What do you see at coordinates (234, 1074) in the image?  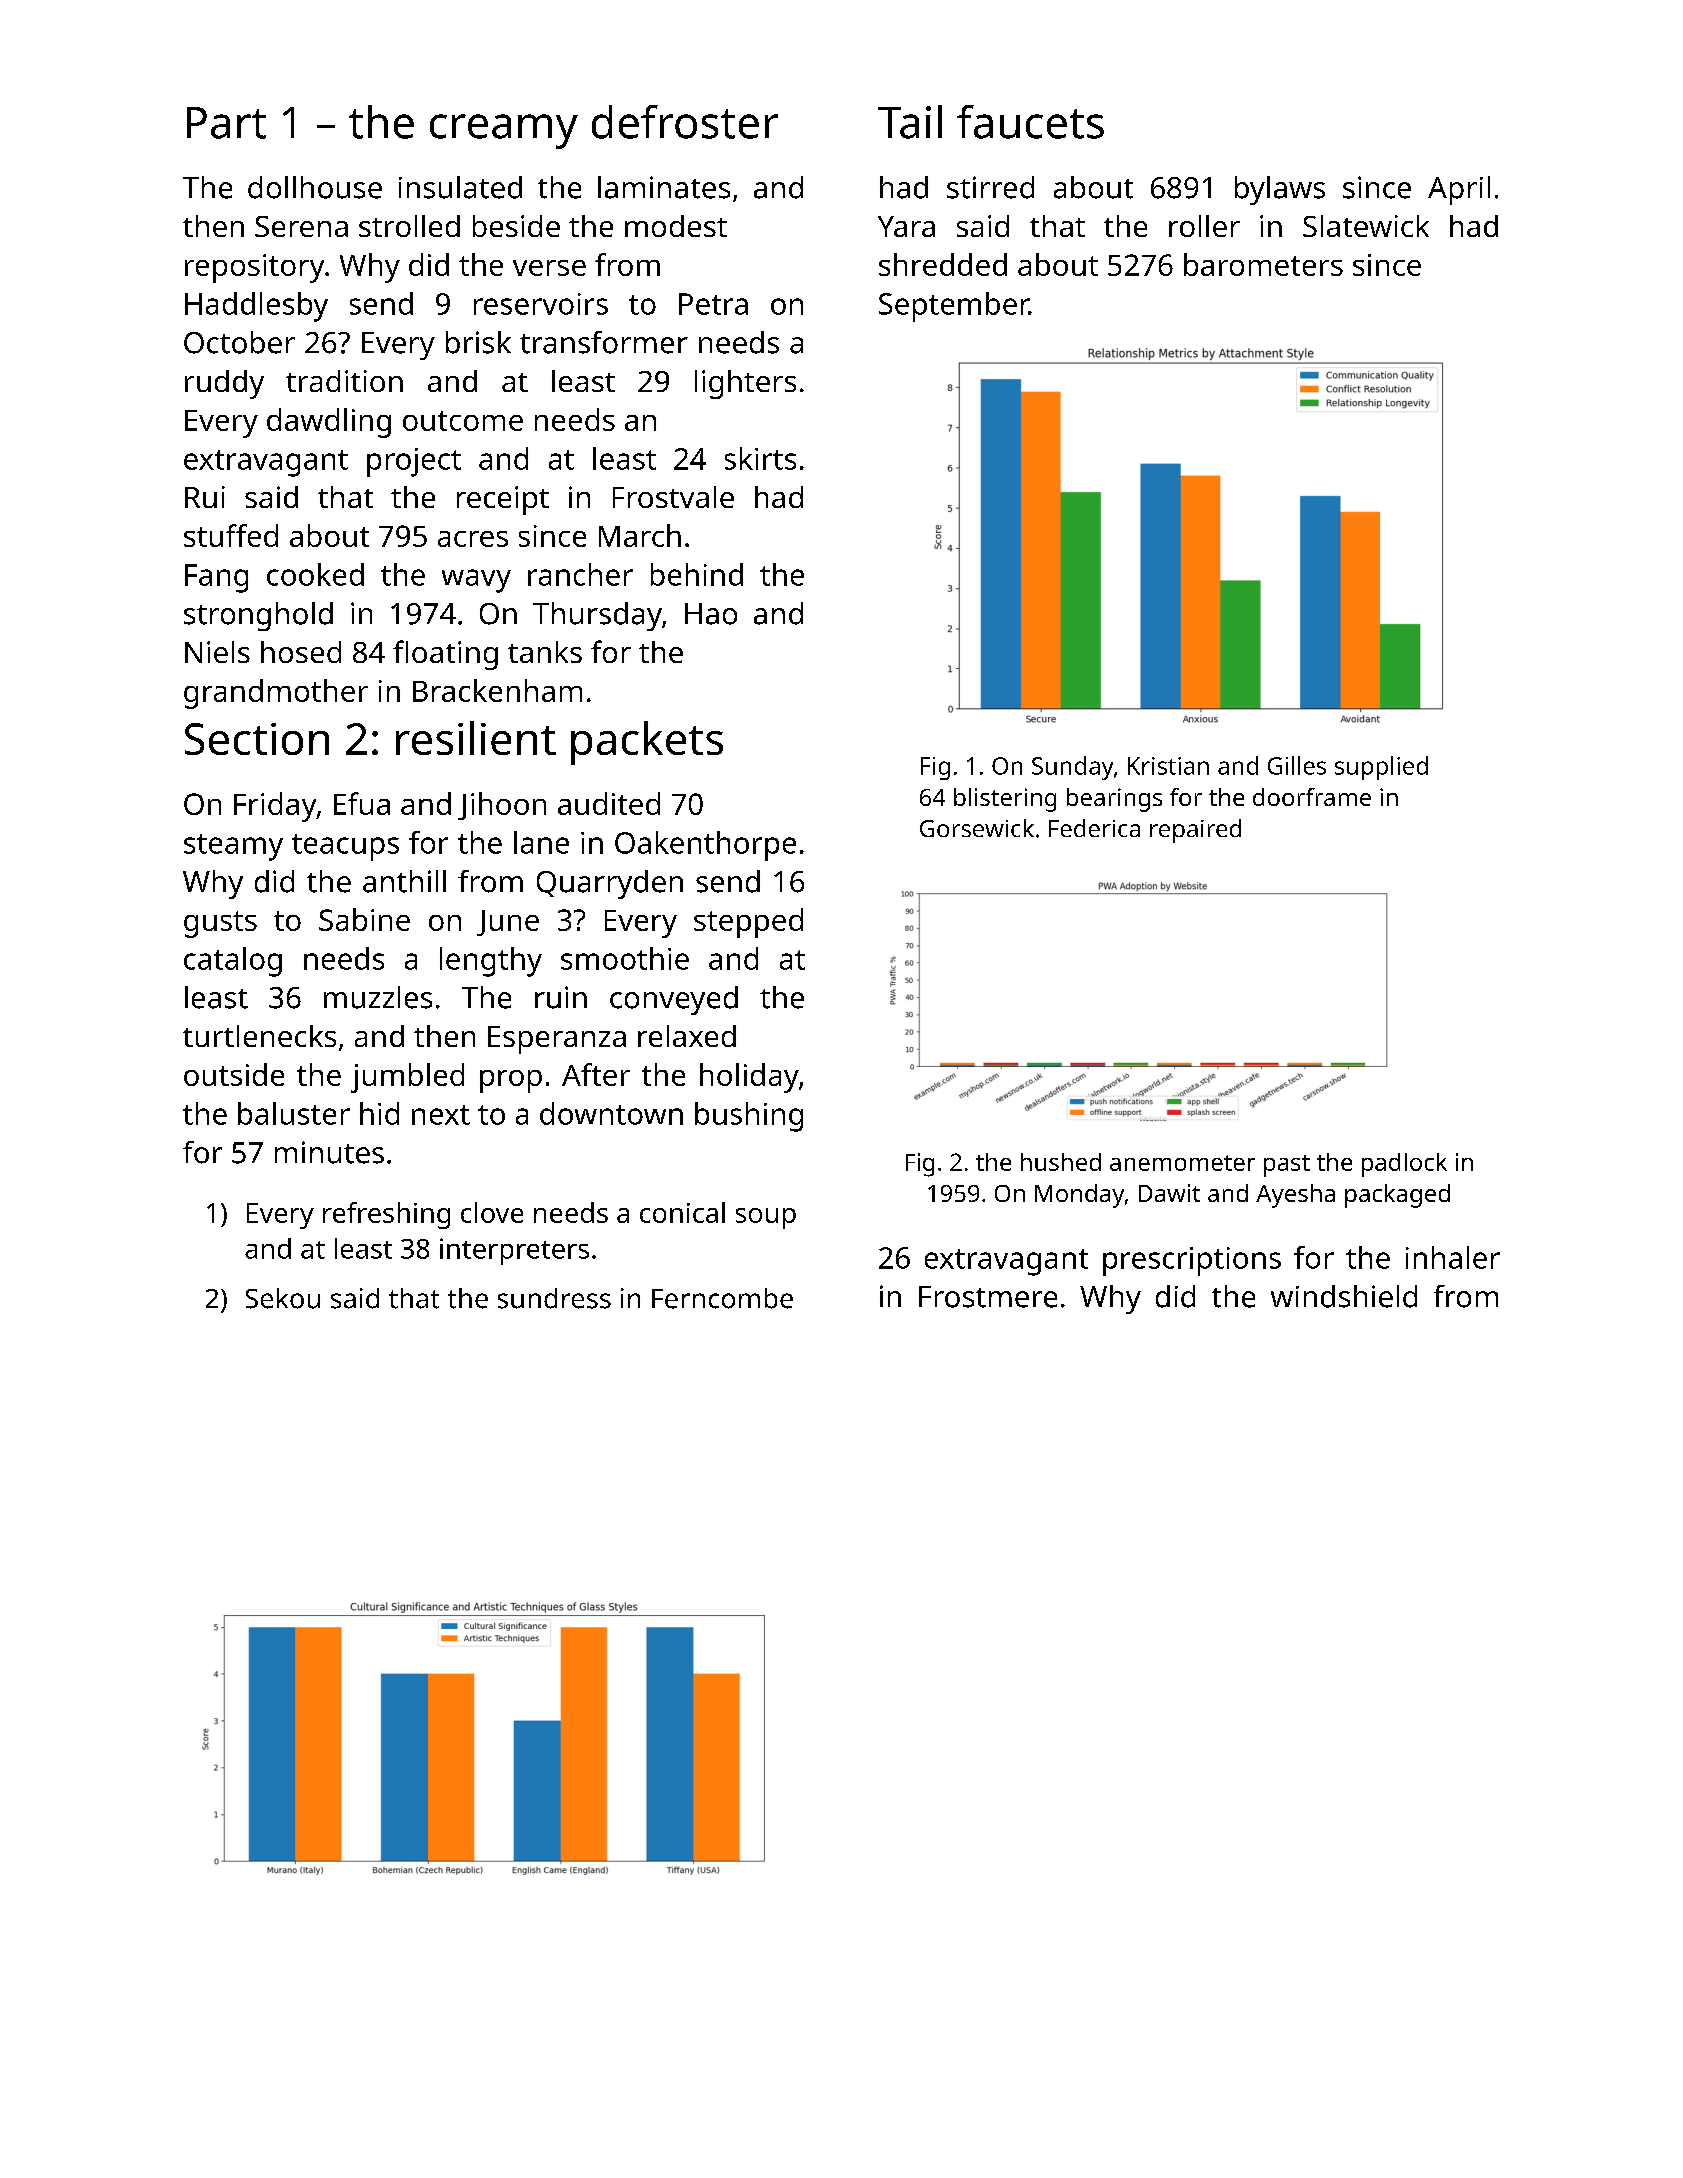 I see `outside` at bounding box center [234, 1074].
